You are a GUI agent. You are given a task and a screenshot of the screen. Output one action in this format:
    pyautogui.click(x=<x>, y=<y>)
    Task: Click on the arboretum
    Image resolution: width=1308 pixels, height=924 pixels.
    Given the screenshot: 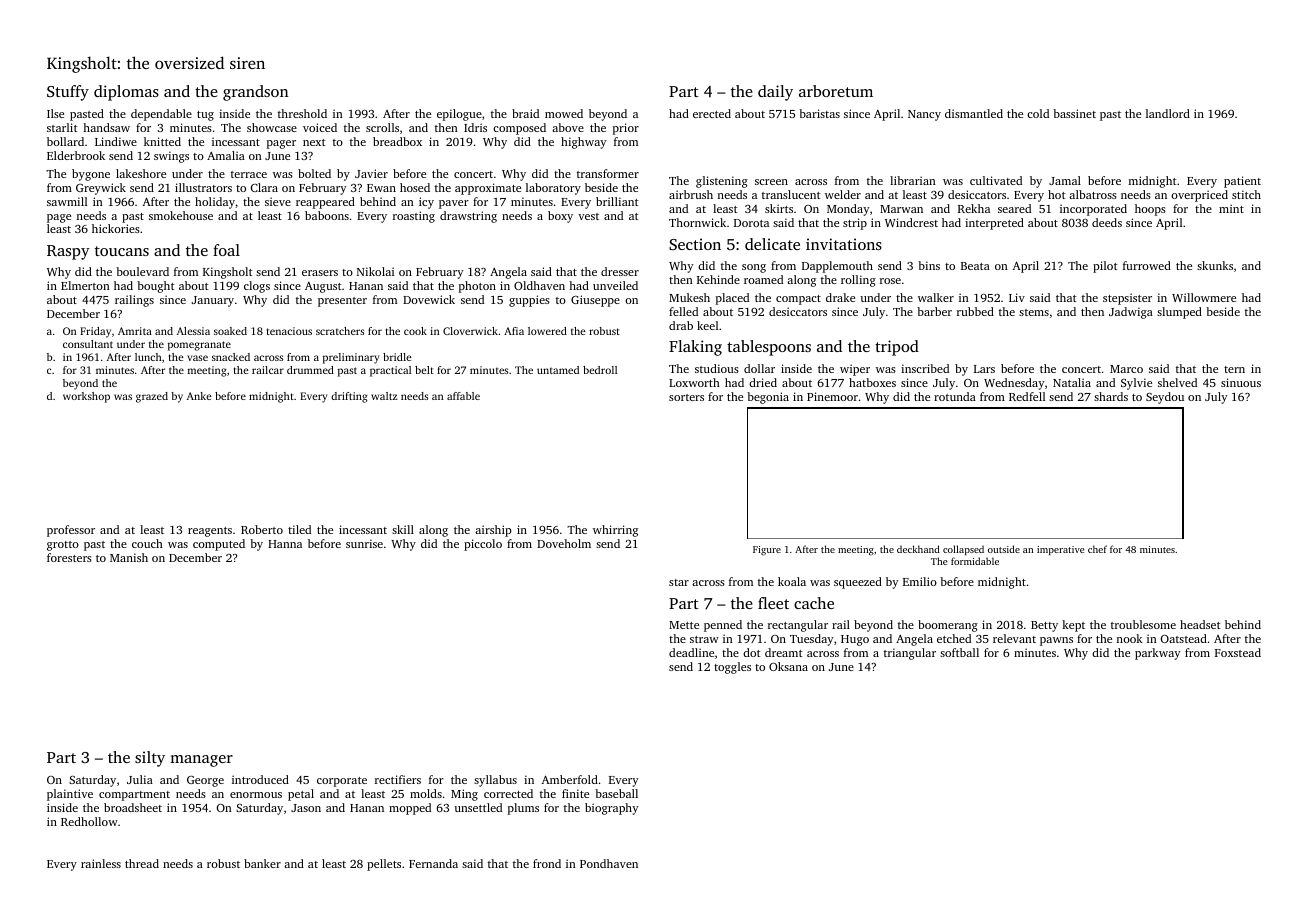 What is the action you would take?
    pyautogui.click(x=836, y=91)
